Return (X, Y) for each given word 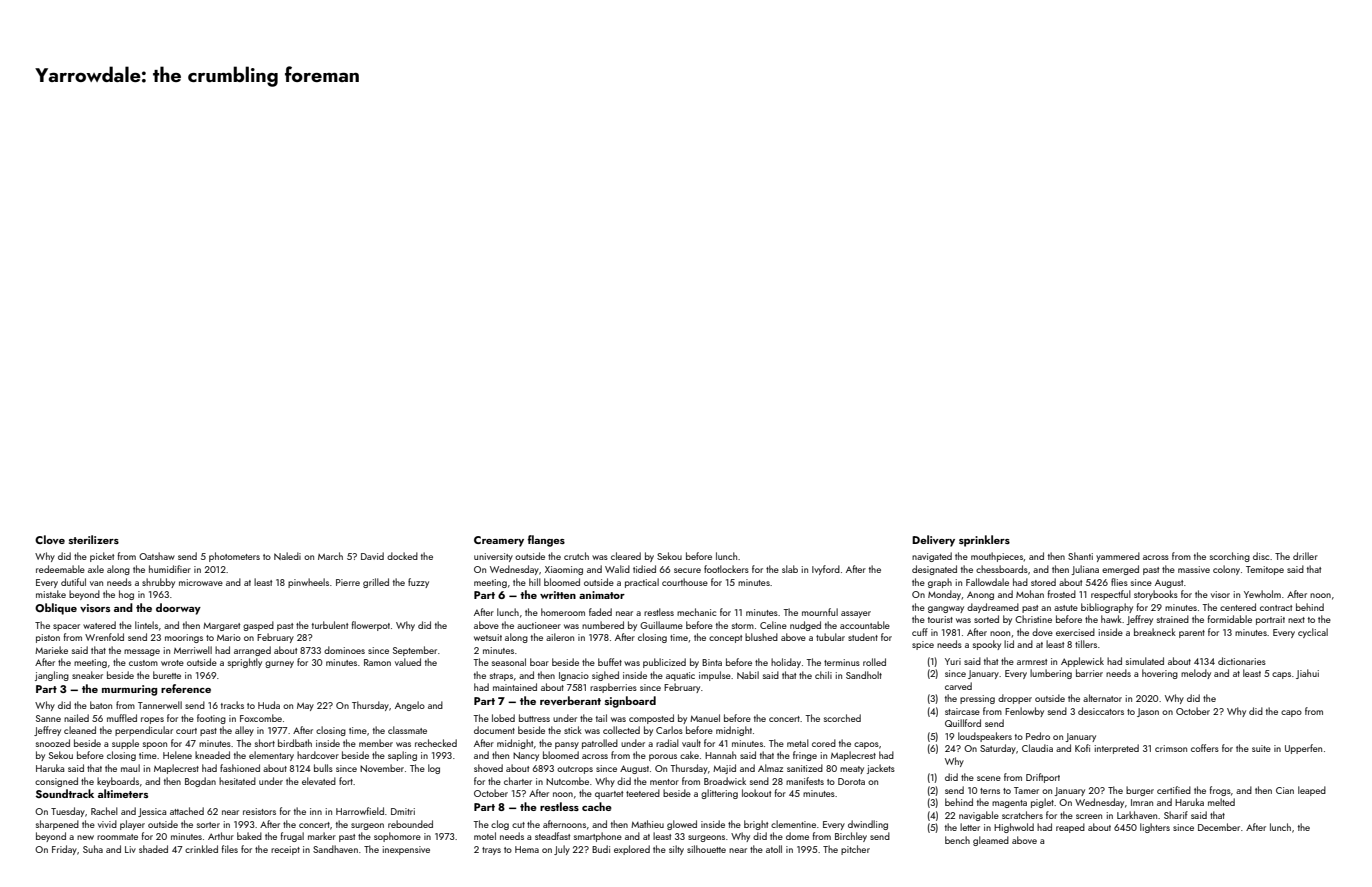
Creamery (499, 541)
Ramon (377, 662)
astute (1066, 608)
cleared (626, 556)
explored (632, 850)
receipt (285, 850)
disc (1261, 556)
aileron (560, 637)
